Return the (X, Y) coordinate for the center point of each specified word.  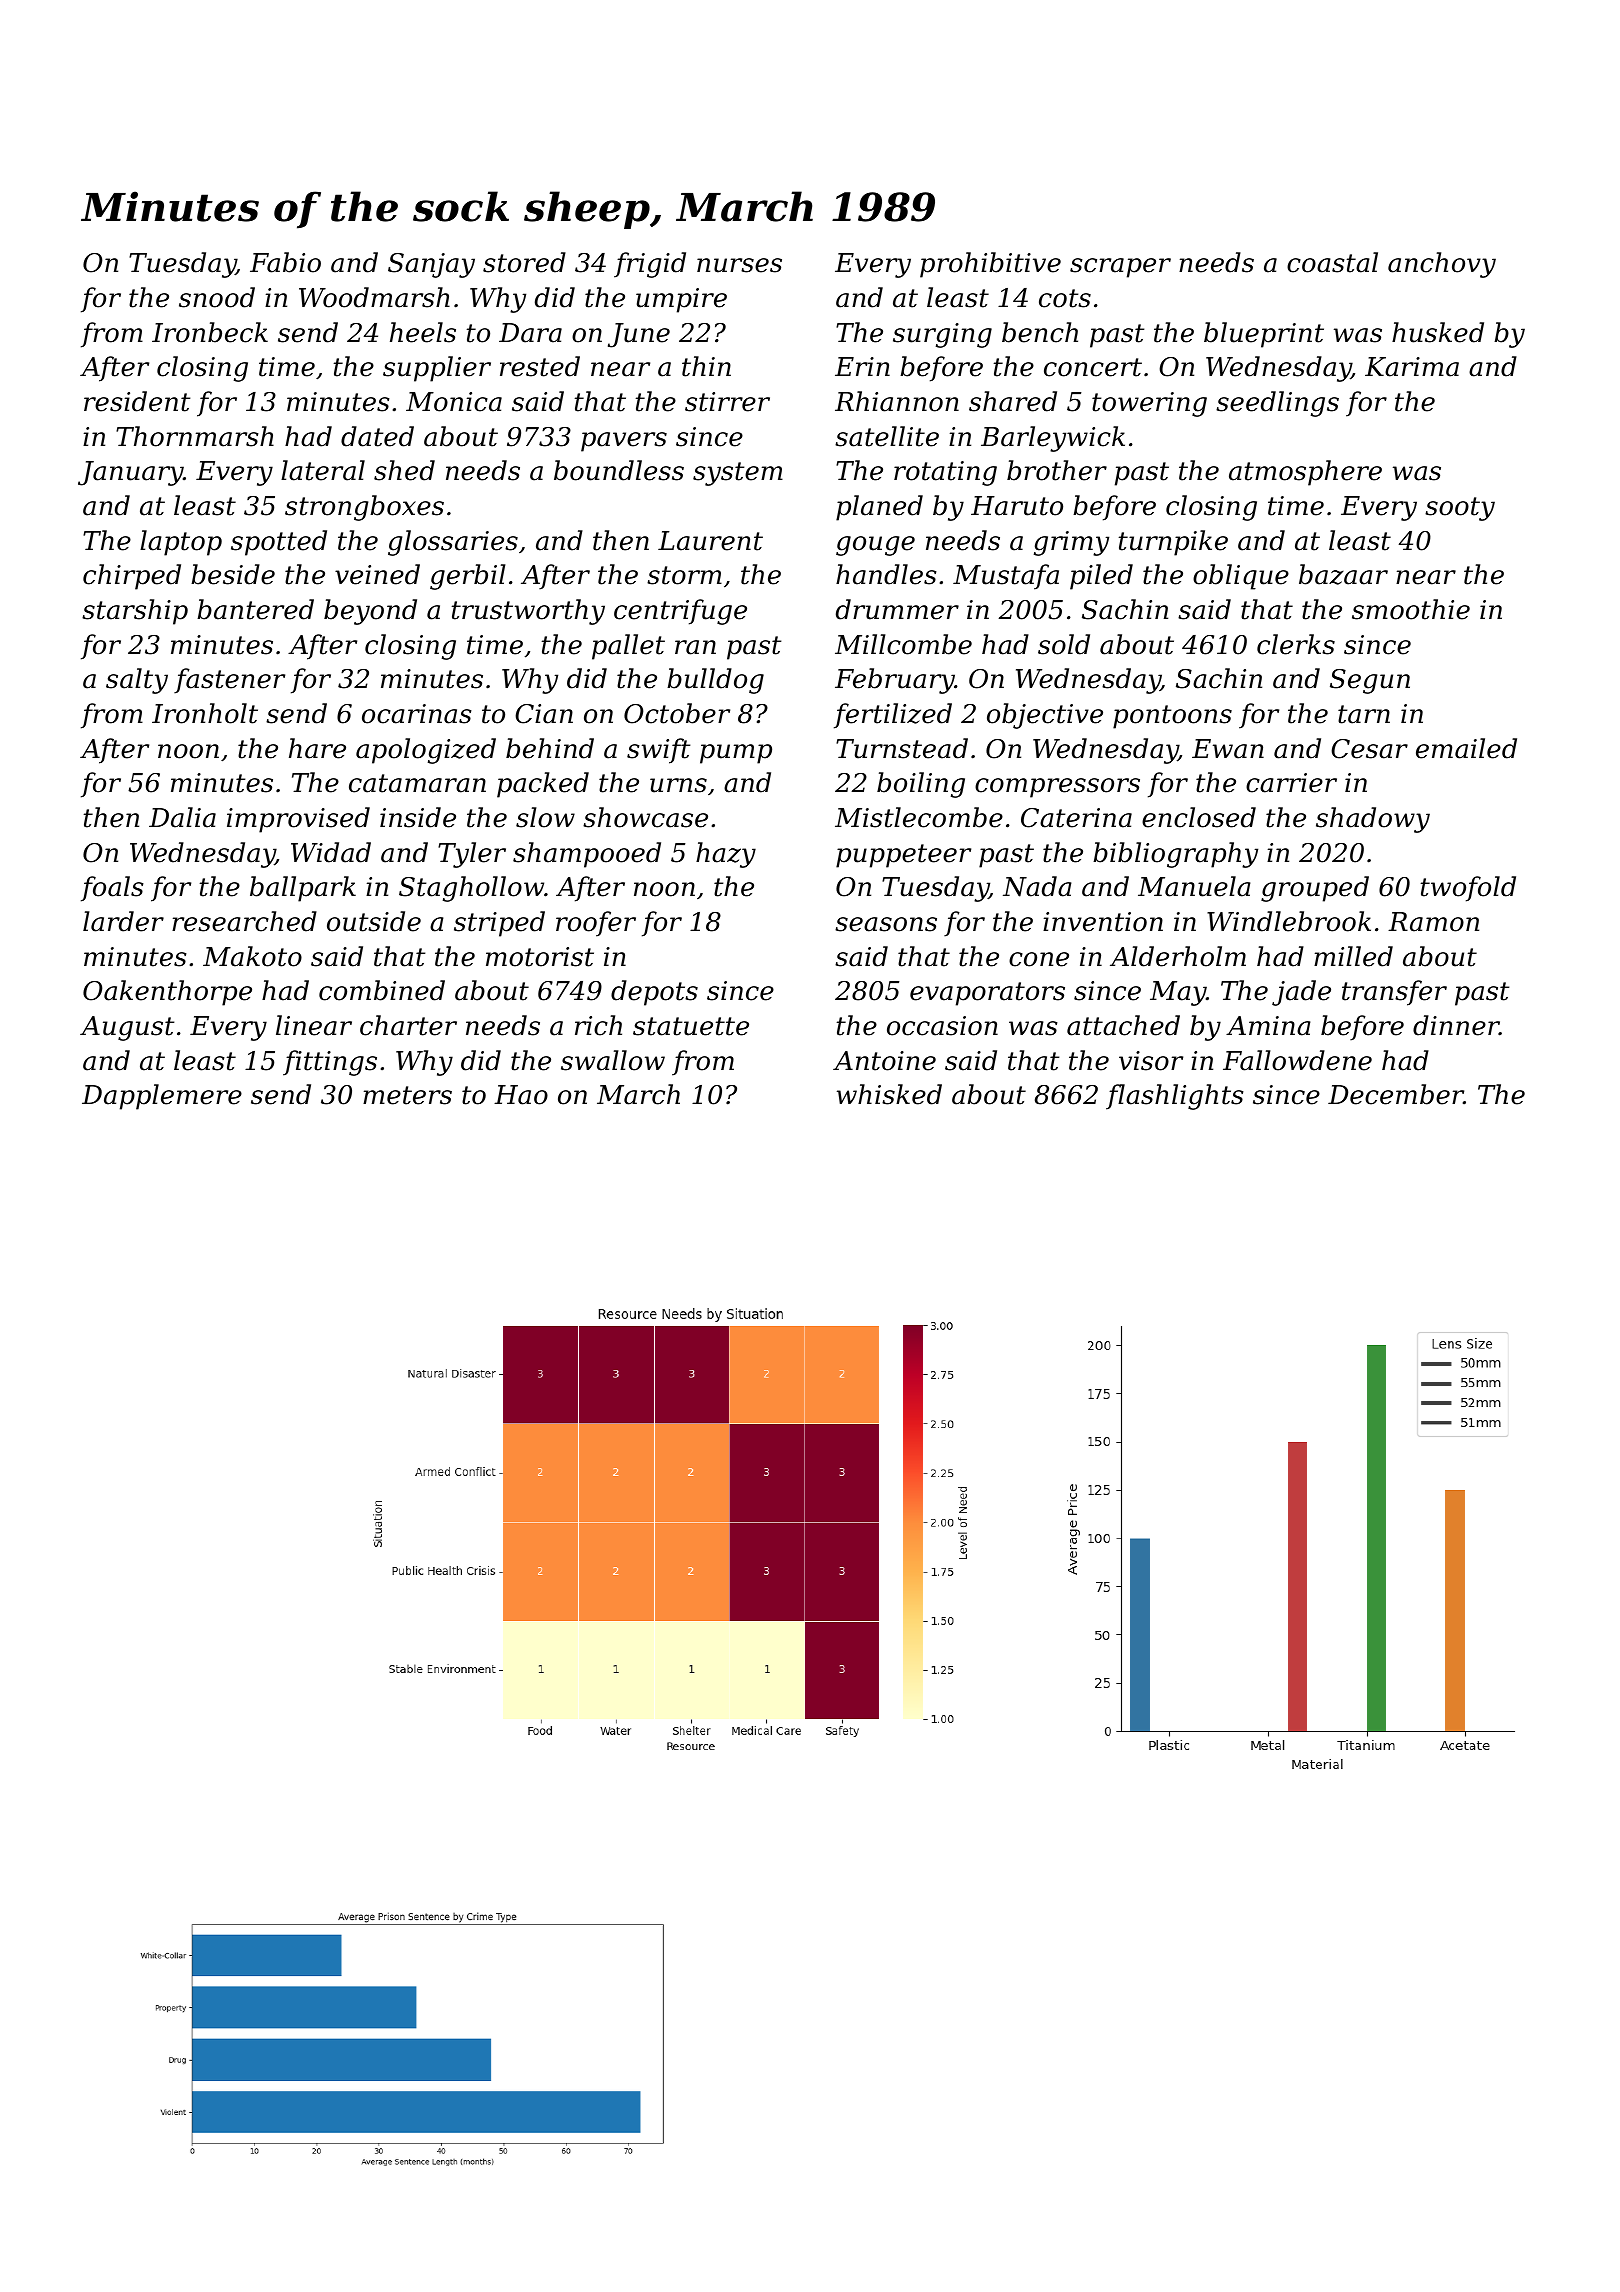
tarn (1364, 714)
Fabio (285, 262)
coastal (1332, 262)
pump (736, 754)
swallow (613, 1060)
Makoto (252, 956)
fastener (229, 681)
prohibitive (990, 265)
